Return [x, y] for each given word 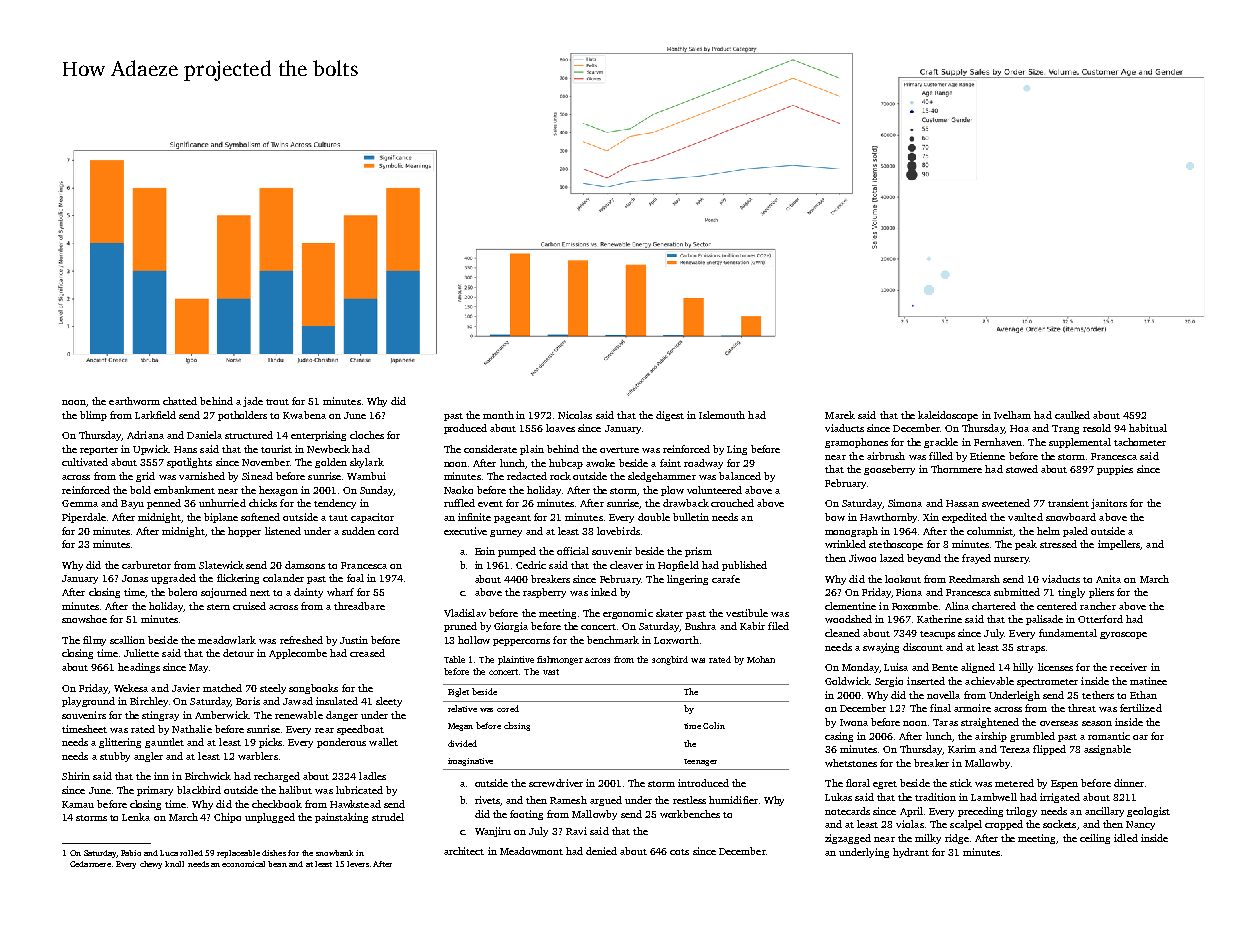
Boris [248, 701]
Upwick [150, 450]
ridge [957, 839]
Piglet [458, 692]
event [490, 504]
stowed [1022, 469]
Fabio [131, 853]
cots [679, 852]
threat [1082, 708]
